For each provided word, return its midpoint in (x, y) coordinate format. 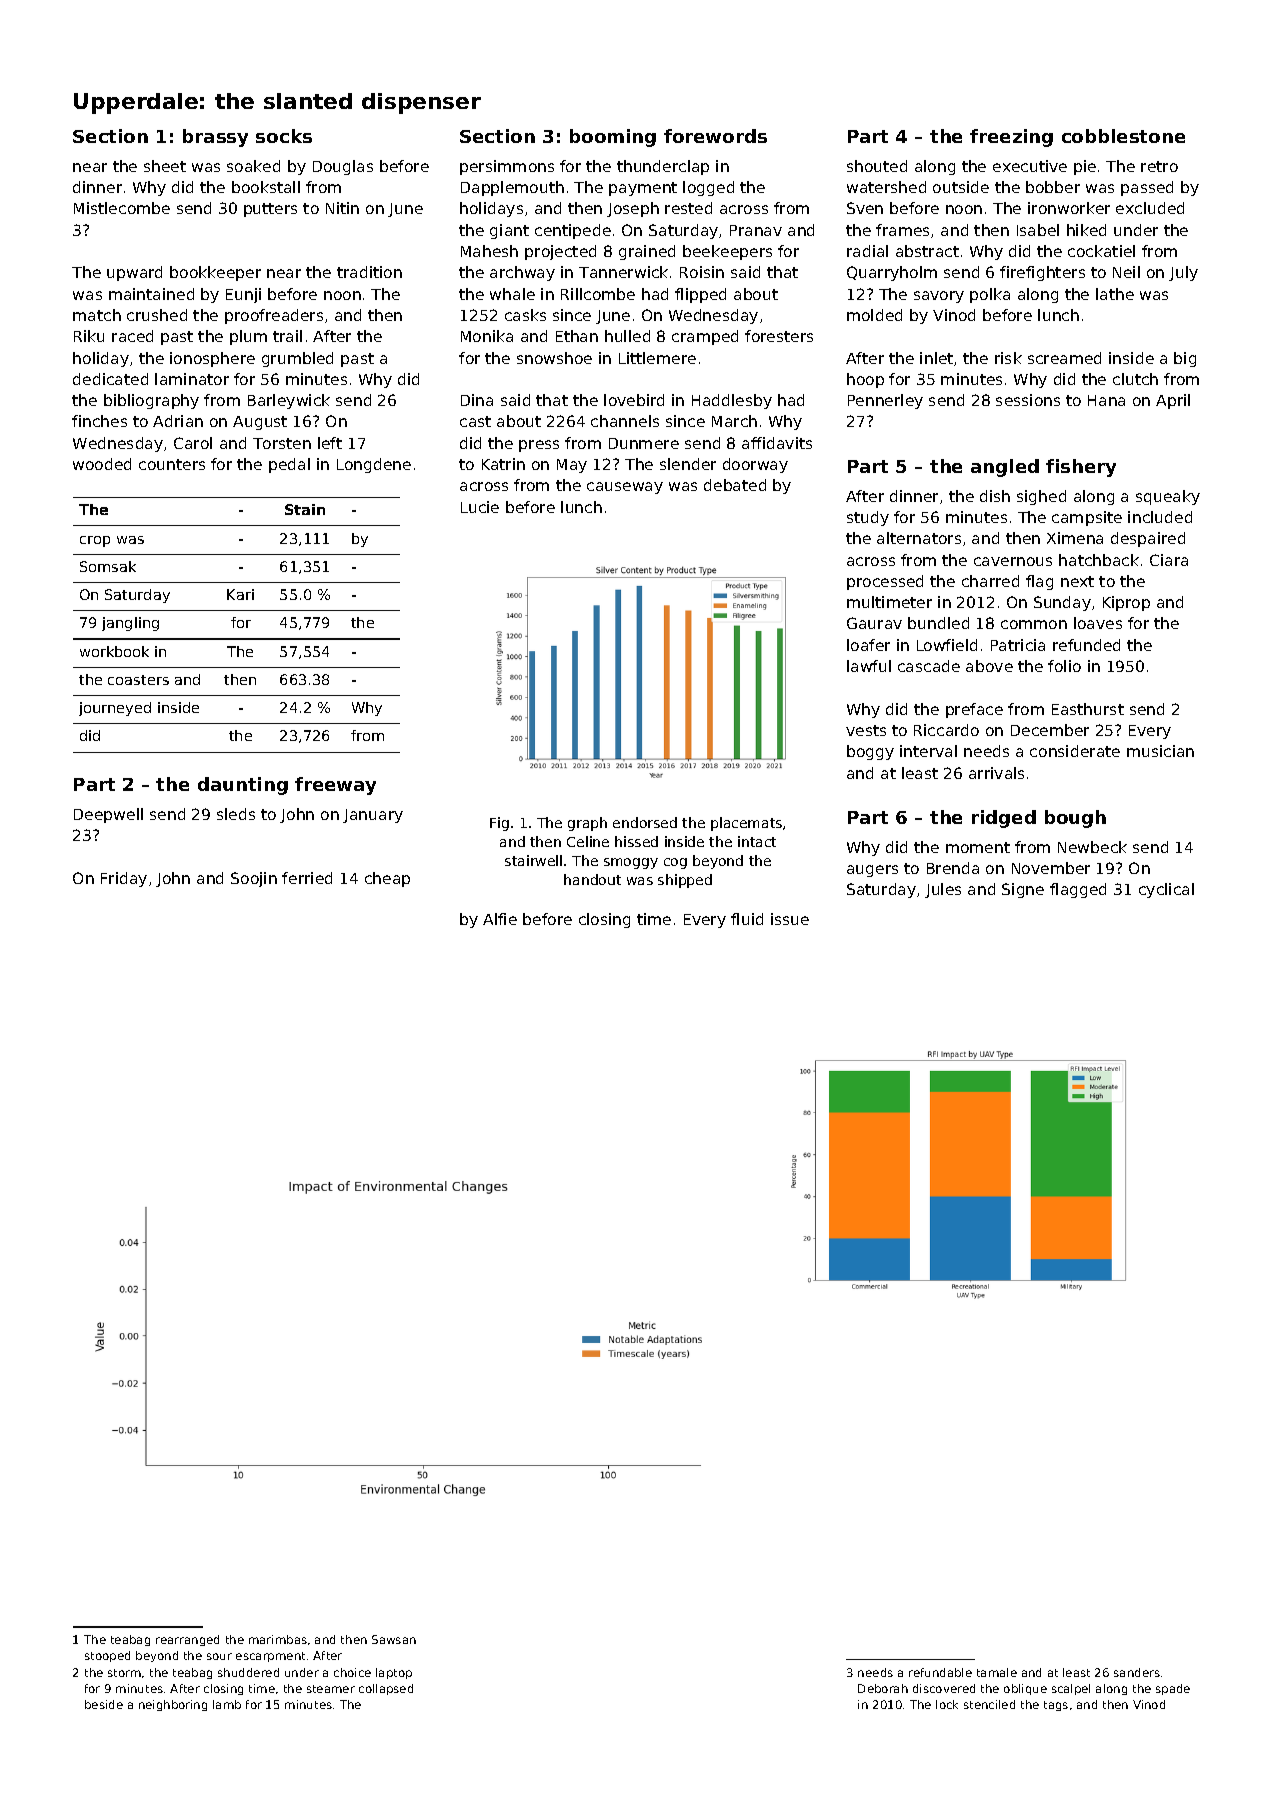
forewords (715, 136)
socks (284, 136)
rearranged (187, 1640)
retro (1159, 166)
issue (790, 919)
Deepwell (108, 815)
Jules (943, 890)
